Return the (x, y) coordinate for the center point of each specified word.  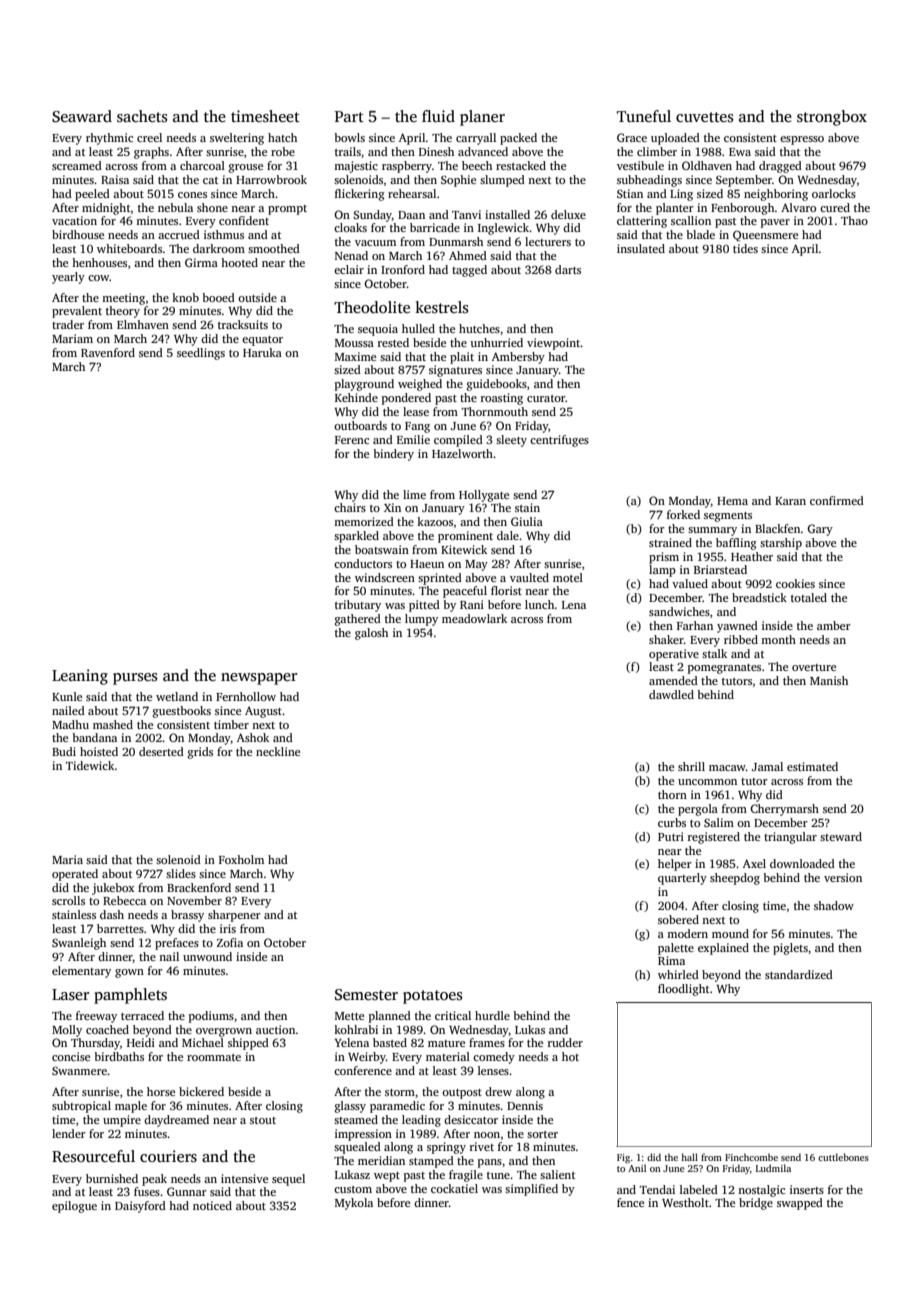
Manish (829, 680)
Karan (790, 501)
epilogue (74, 1207)
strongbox (832, 118)
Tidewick (90, 765)
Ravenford (108, 352)
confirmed (837, 500)
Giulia (527, 521)
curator (546, 398)
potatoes (433, 997)
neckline (278, 751)
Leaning (80, 677)
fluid (438, 116)
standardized (799, 974)
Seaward (82, 116)
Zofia (230, 942)
